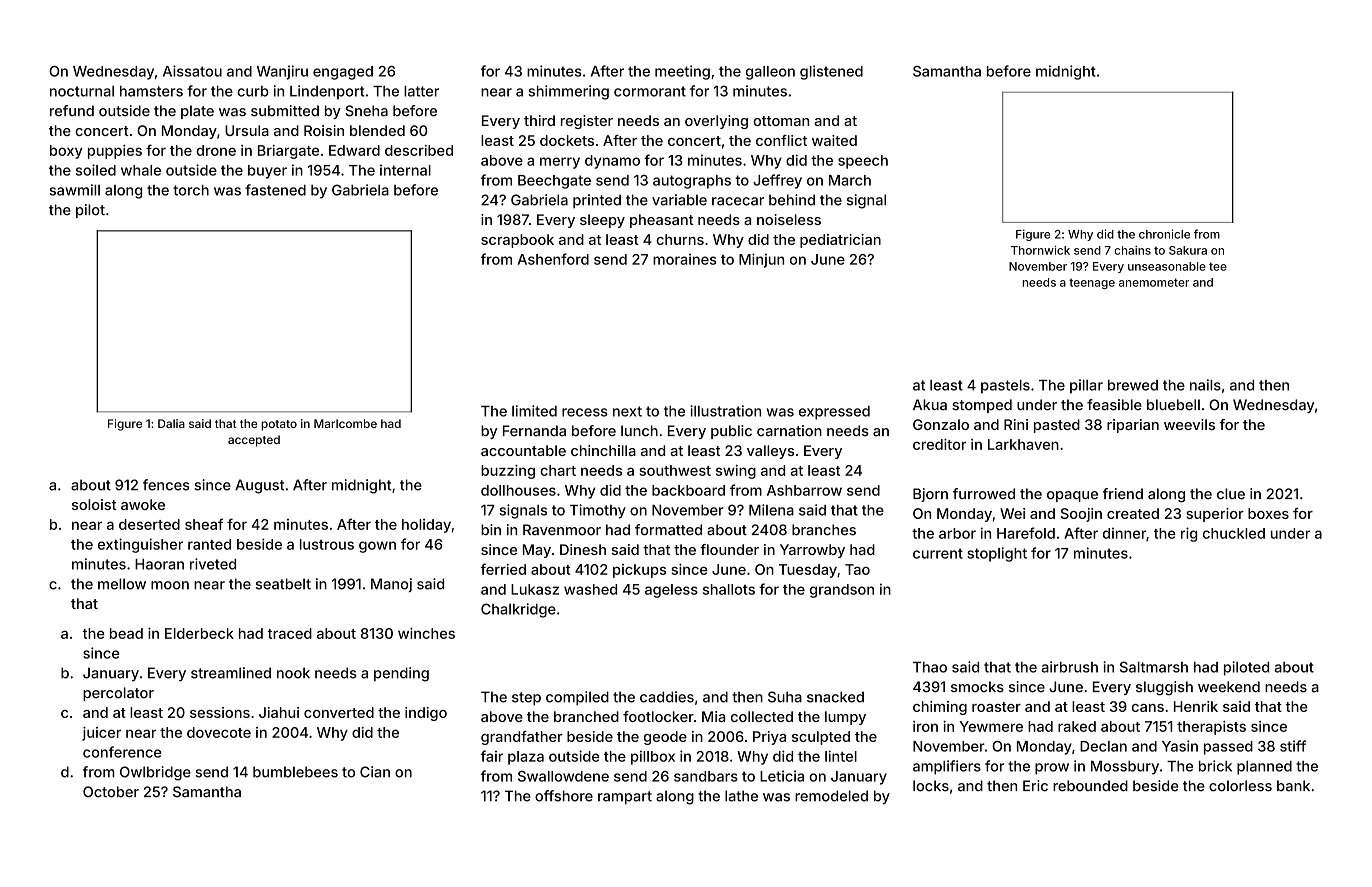 Image resolution: width=1372 pixels, height=887 pixels. Describe the element at coordinates (171, 423) in the page. I see `Dalia` at that location.
